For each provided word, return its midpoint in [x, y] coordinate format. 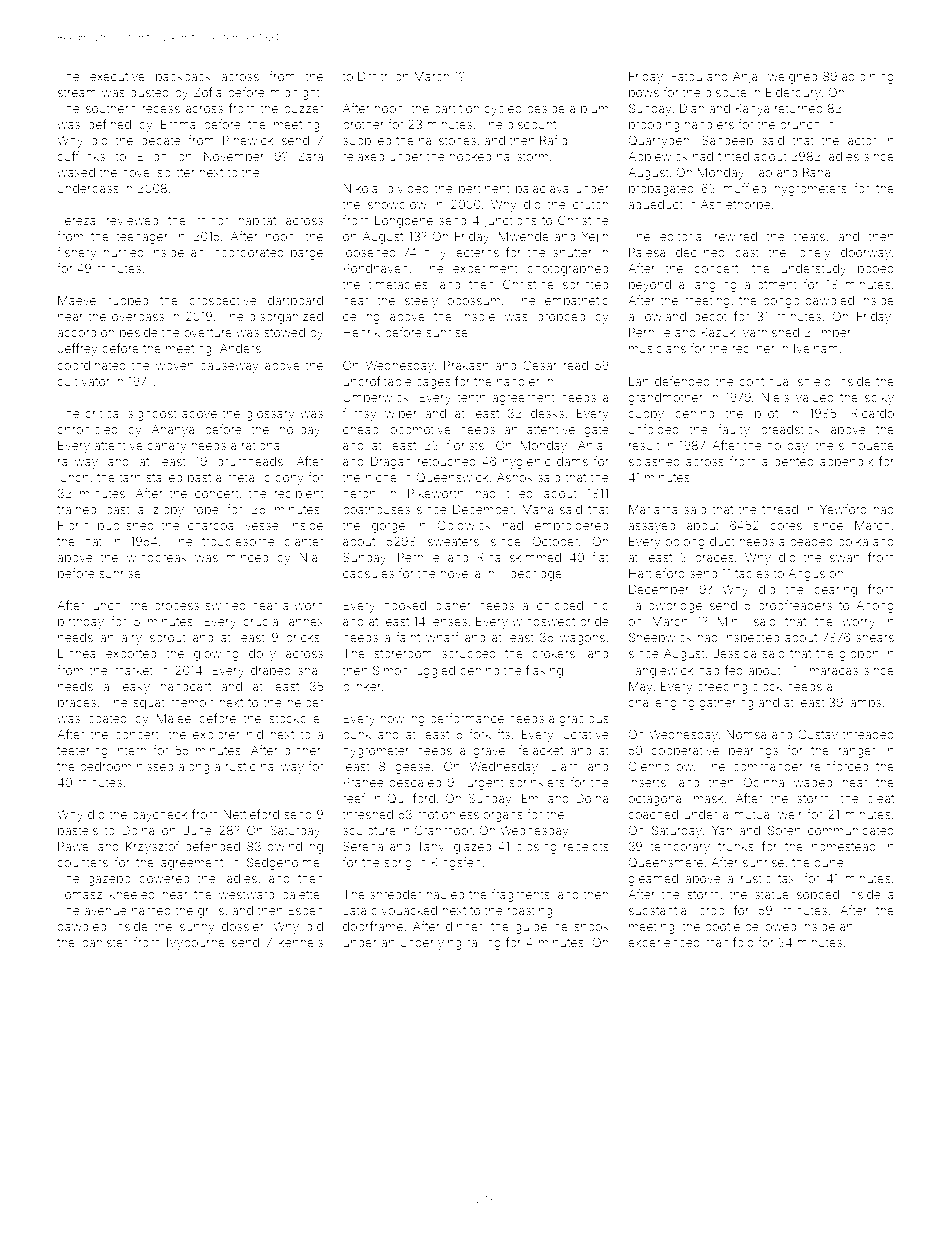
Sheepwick [660, 638]
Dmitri [374, 76]
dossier [243, 926]
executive [117, 76]
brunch [800, 124]
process [176, 608]
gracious [584, 720]
